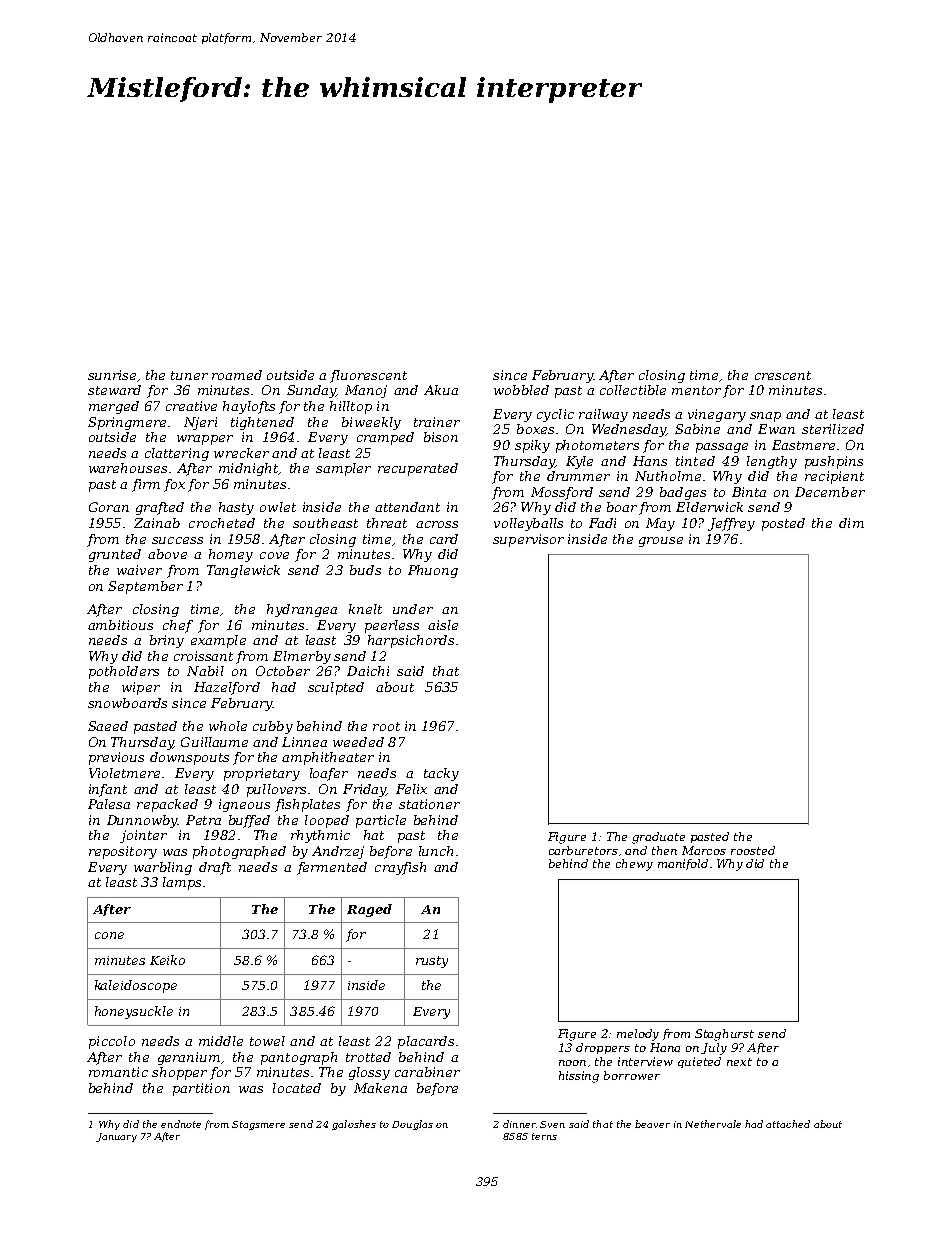  I want to click on briny, so click(167, 641).
